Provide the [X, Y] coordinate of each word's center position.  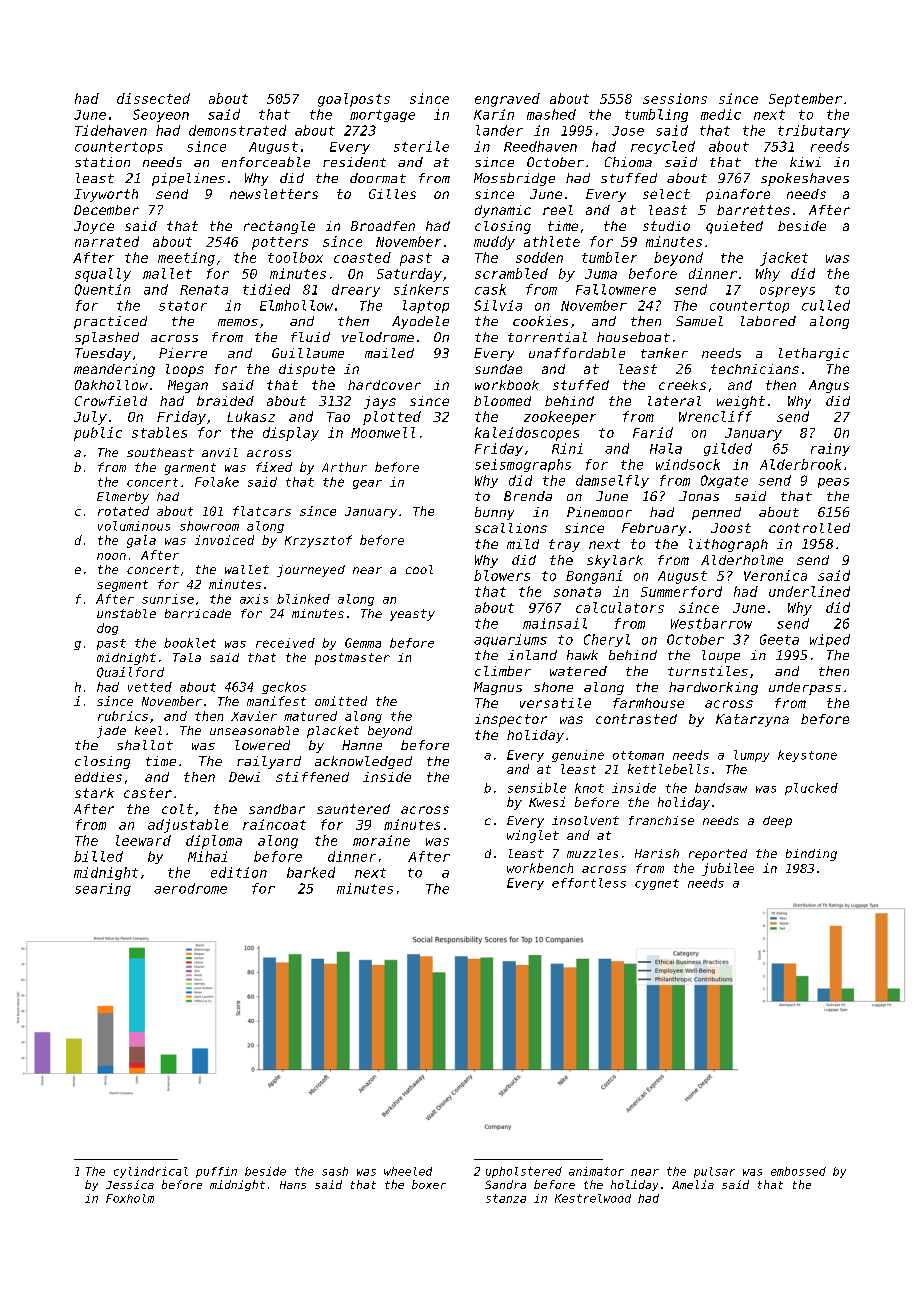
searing [103, 889]
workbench [540, 868]
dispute [307, 370]
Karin [494, 114]
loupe [721, 656]
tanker [664, 353]
